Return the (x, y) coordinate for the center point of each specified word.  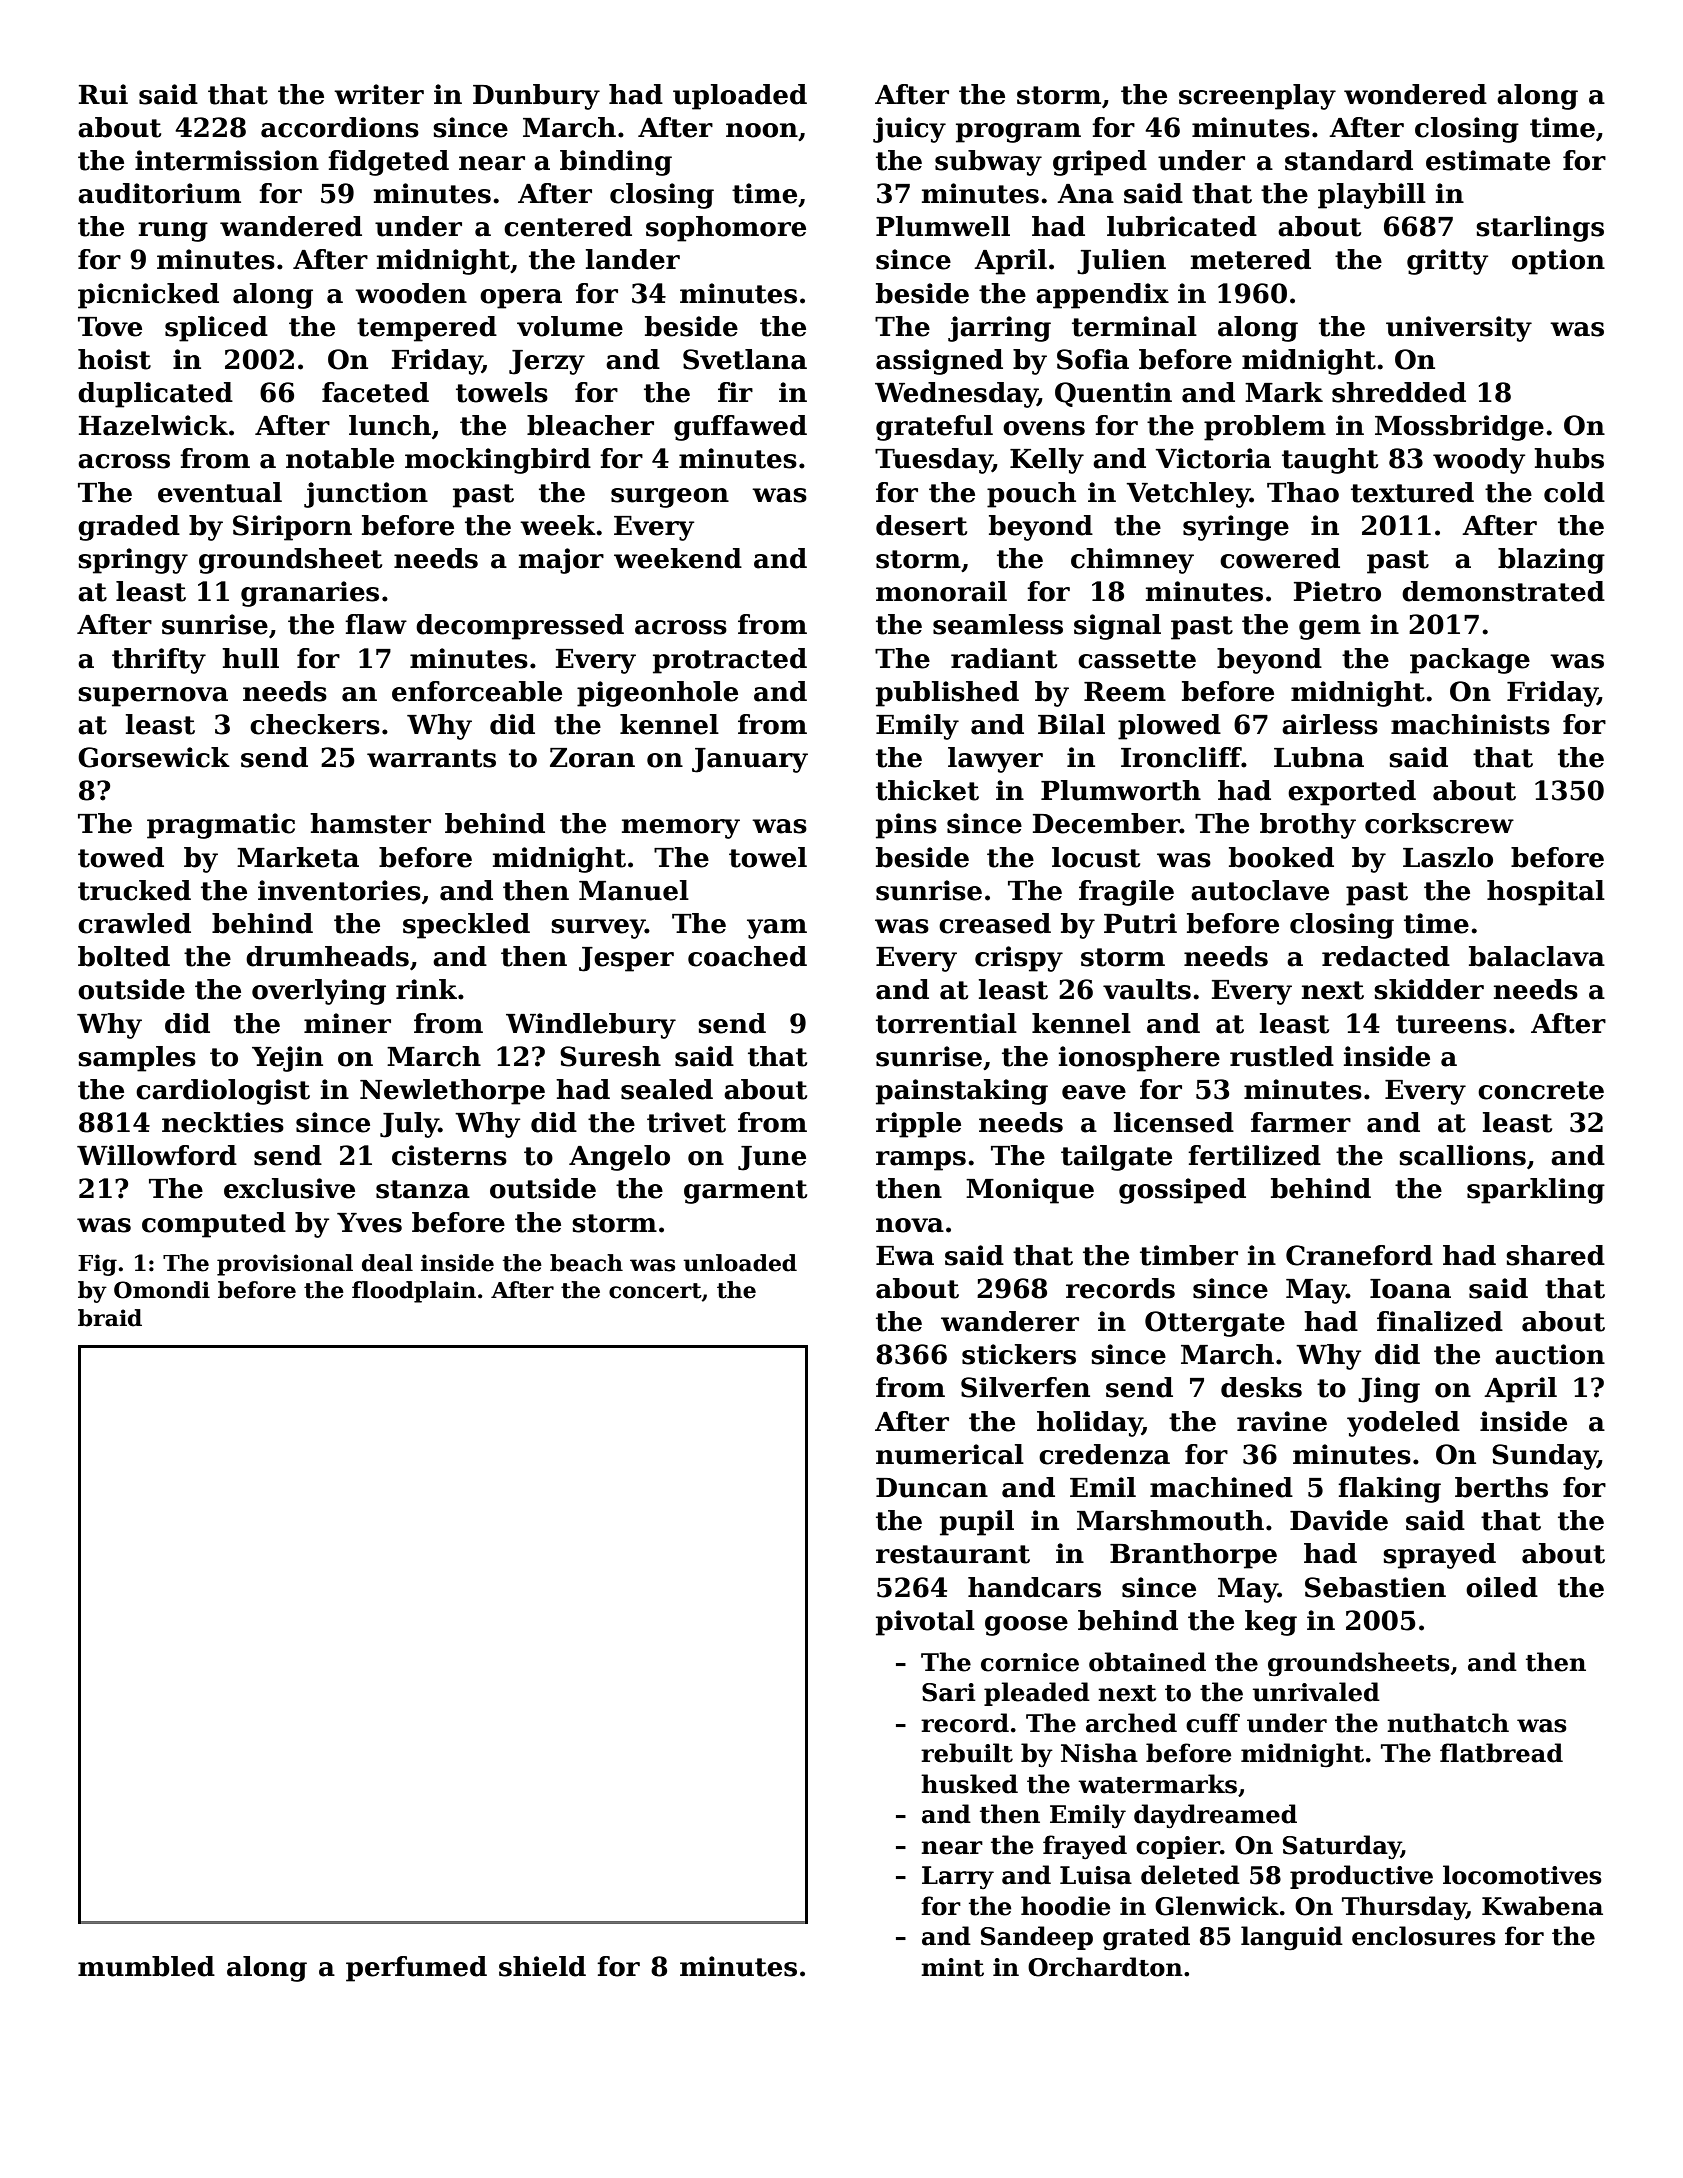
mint (952, 1967)
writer (379, 94)
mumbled (146, 1966)
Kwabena (1542, 1906)
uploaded (740, 97)
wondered (1415, 94)
